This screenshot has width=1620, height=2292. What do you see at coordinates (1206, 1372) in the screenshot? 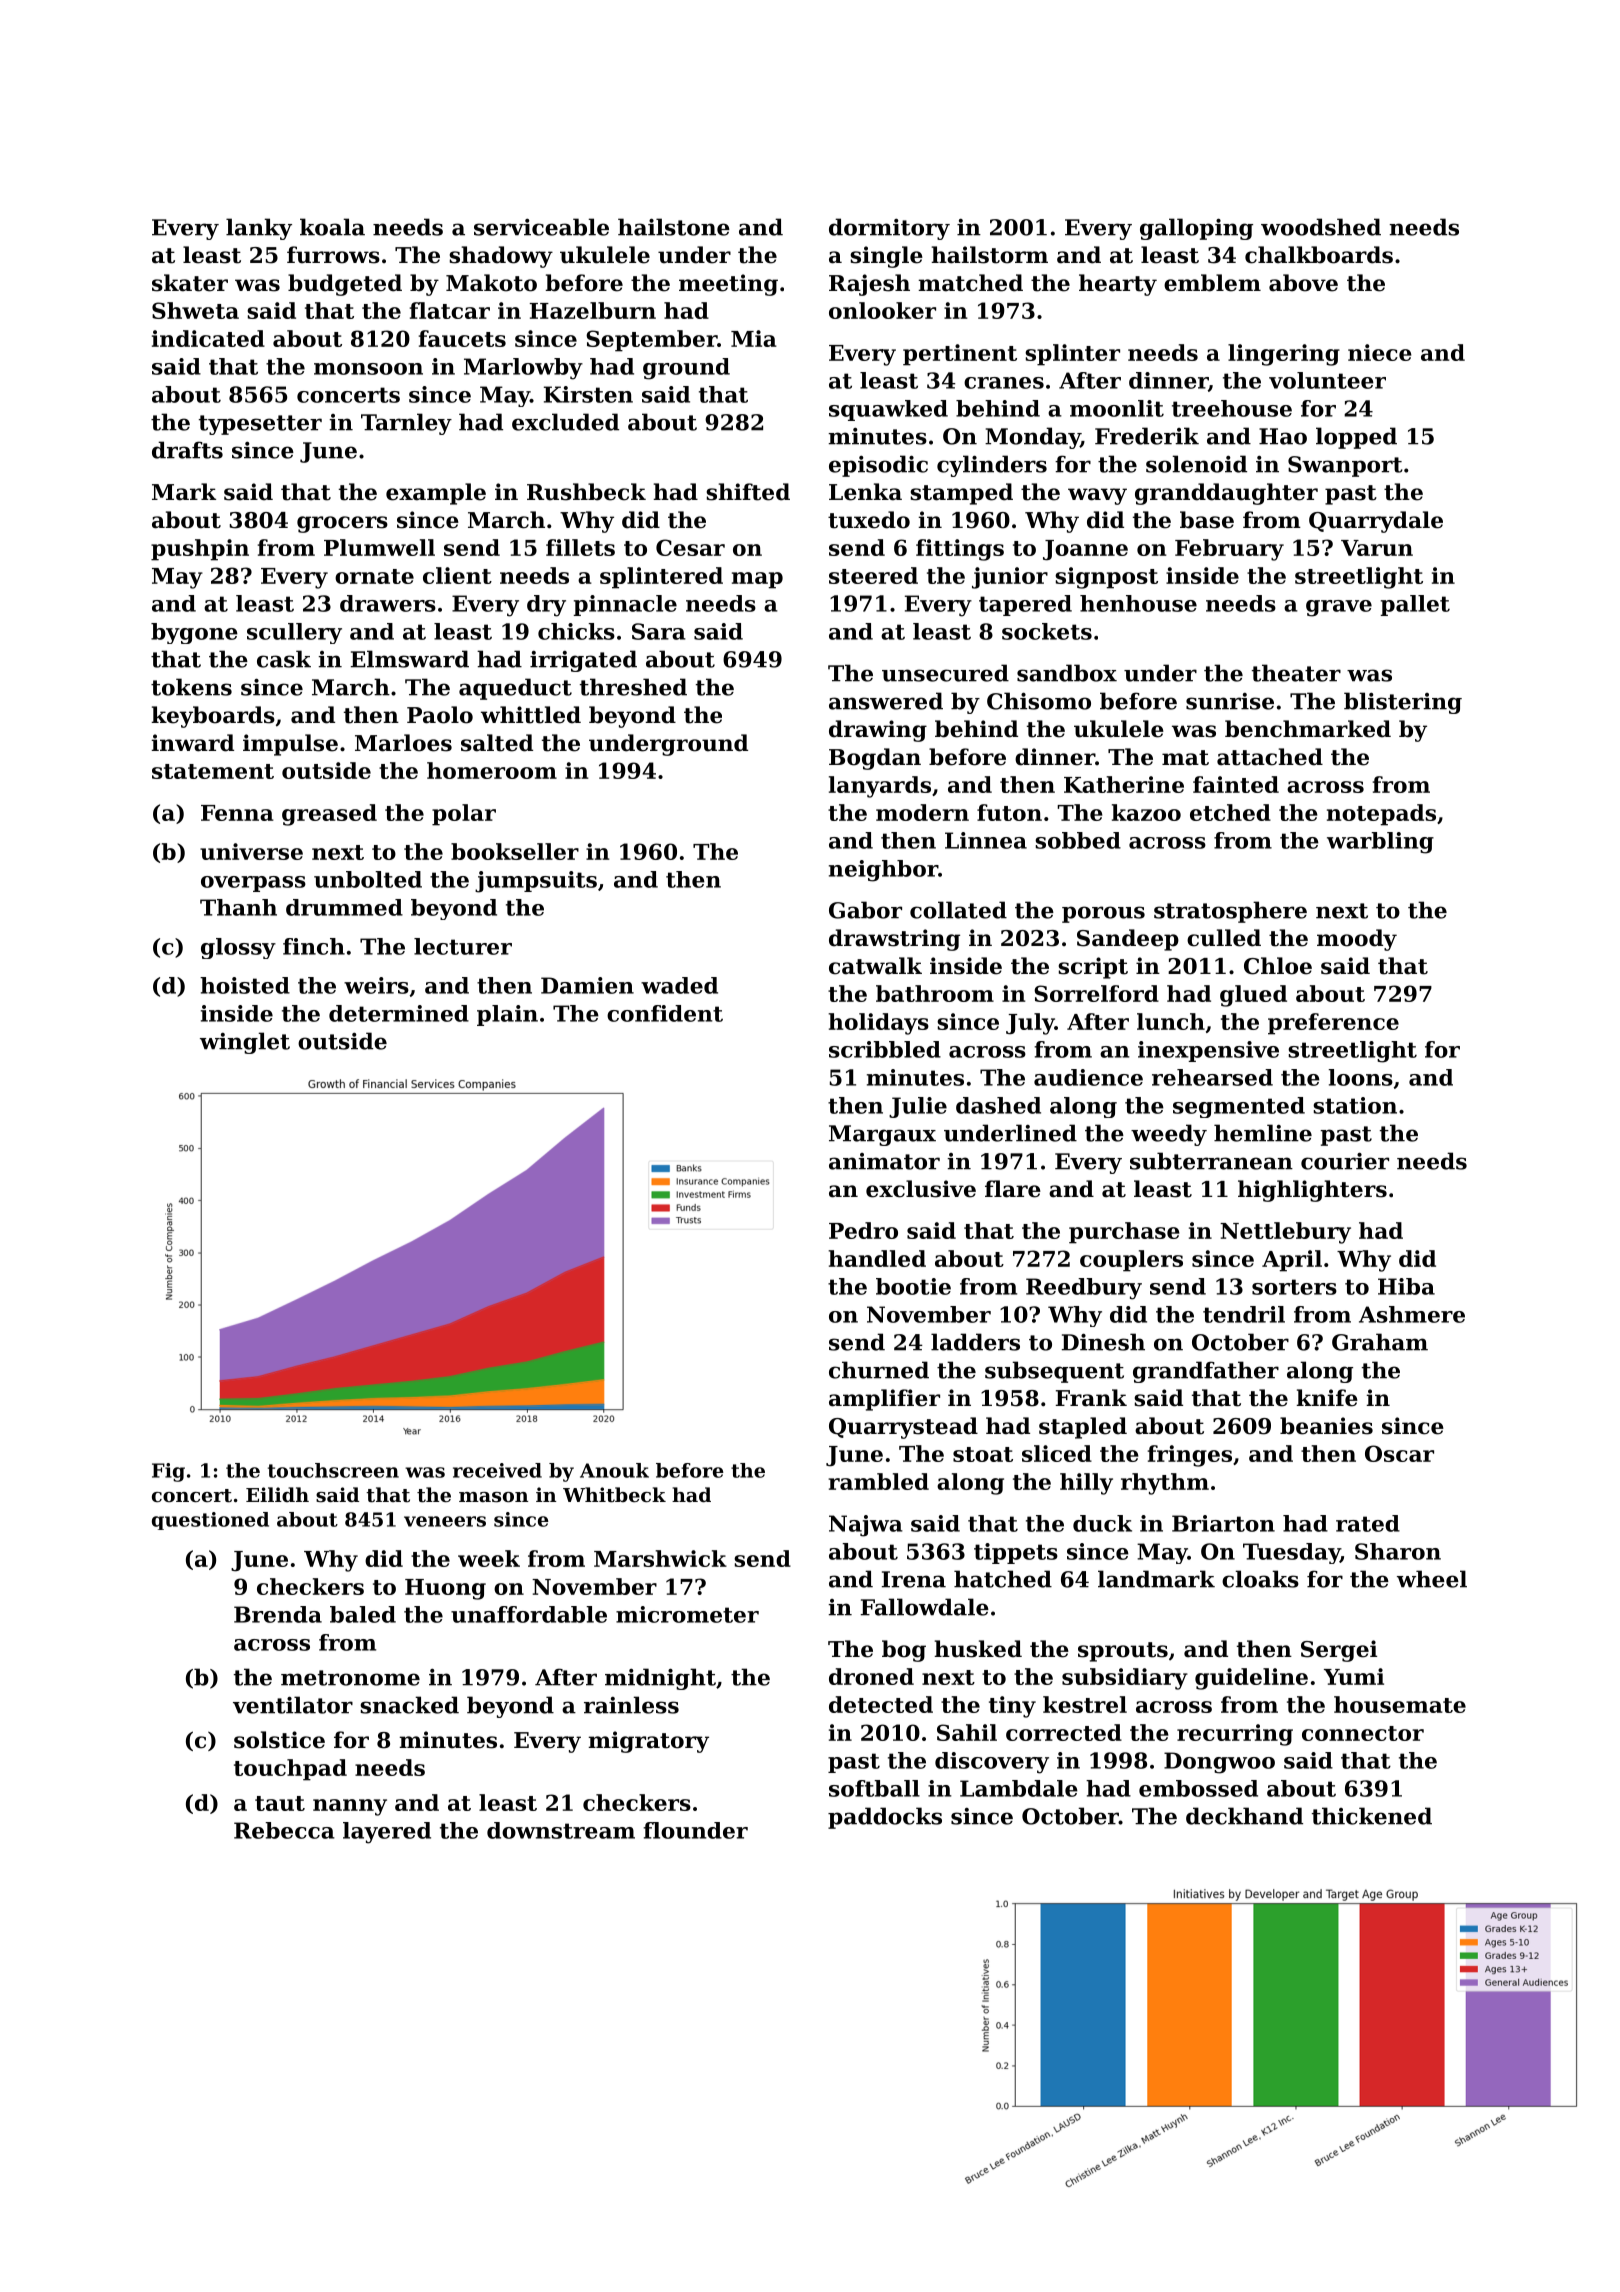
I see `grandfather` at bounding box center [1206, 1372].
